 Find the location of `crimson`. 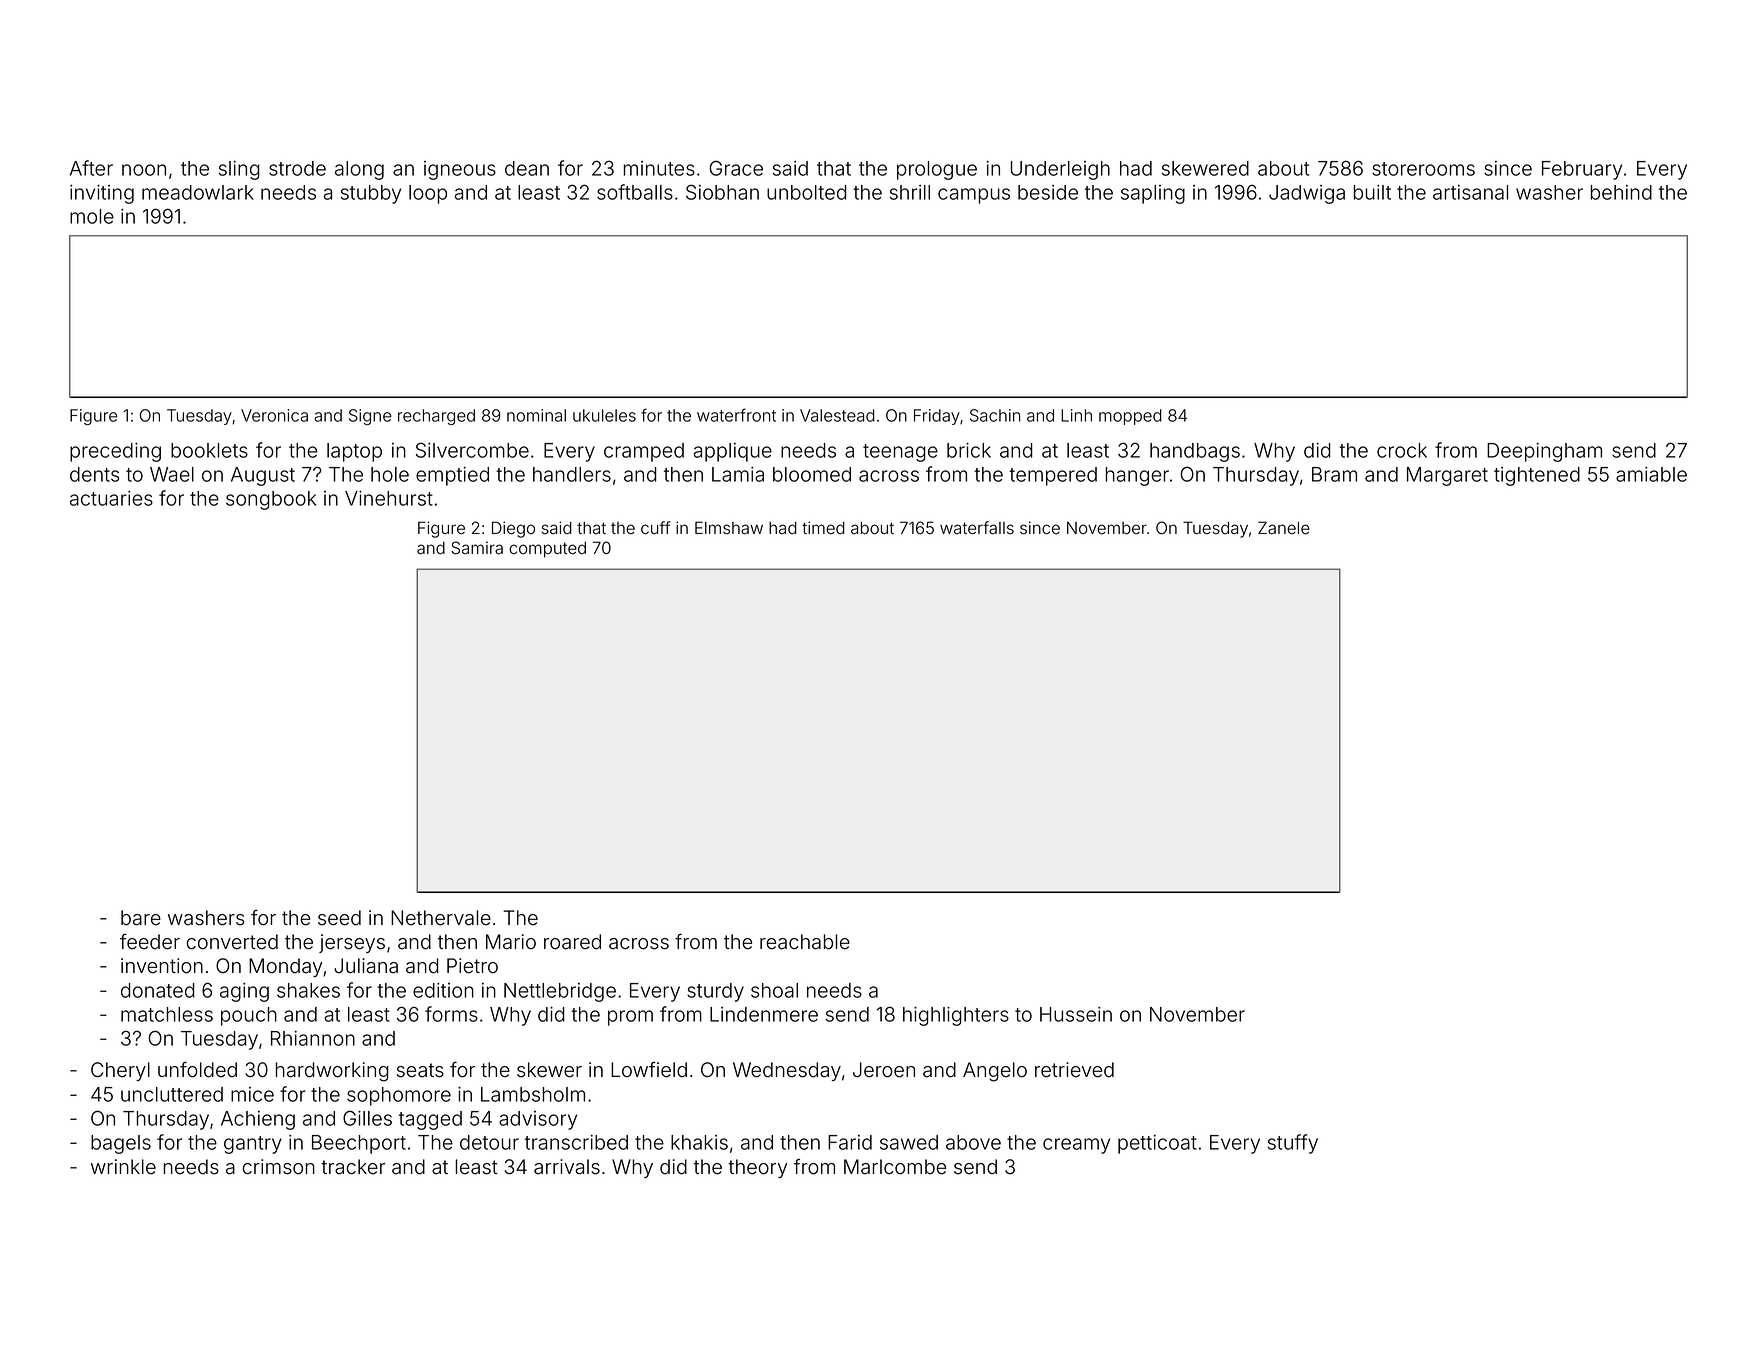

crimson is located at coordinates (278, 1167).
